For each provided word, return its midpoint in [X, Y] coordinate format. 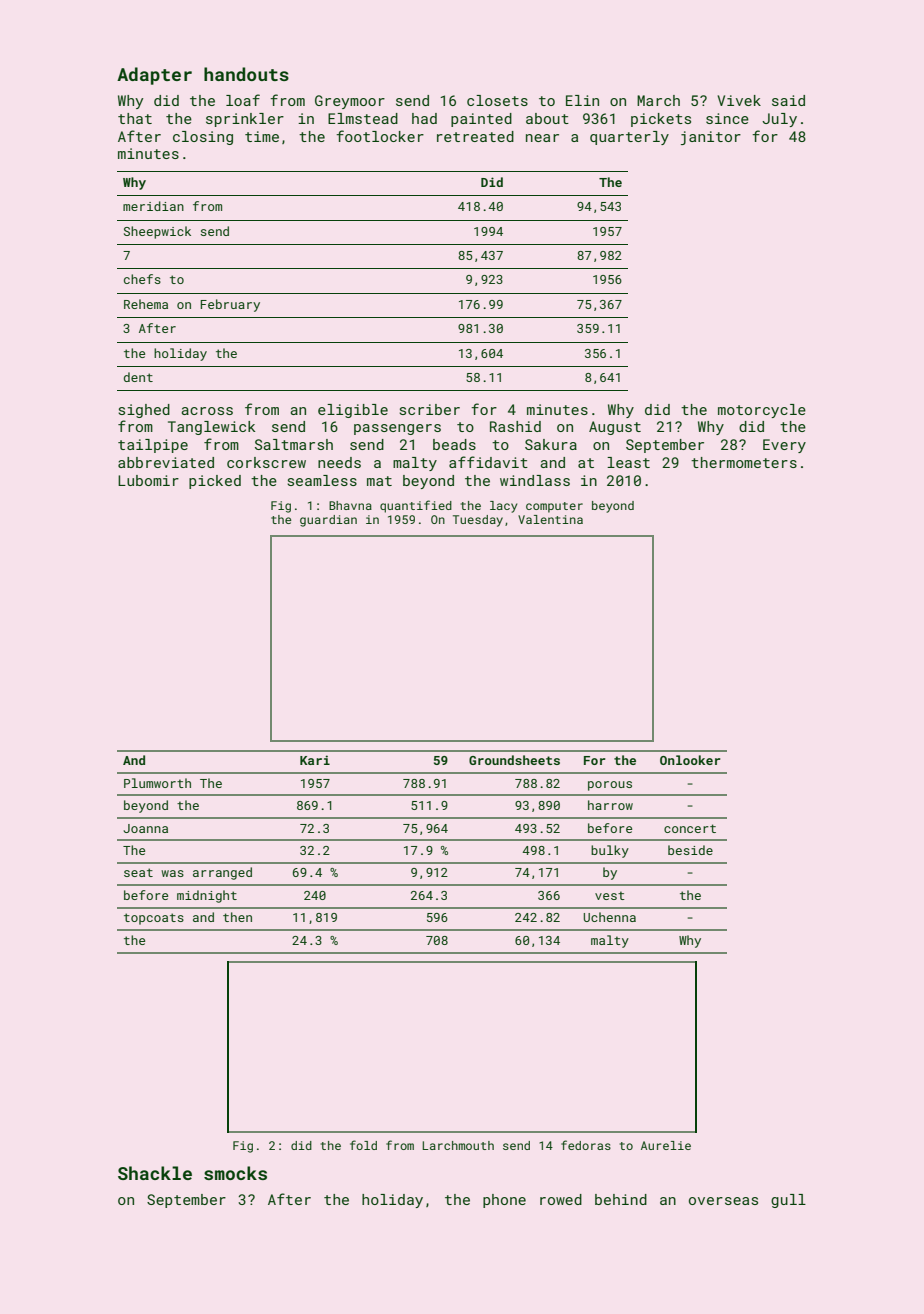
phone [504, 1201]
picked [215, 482]
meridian [153, 206]
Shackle [155, 1173]
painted [481, 120]
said [788, 100]
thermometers [744, 462]
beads [454, 444]
